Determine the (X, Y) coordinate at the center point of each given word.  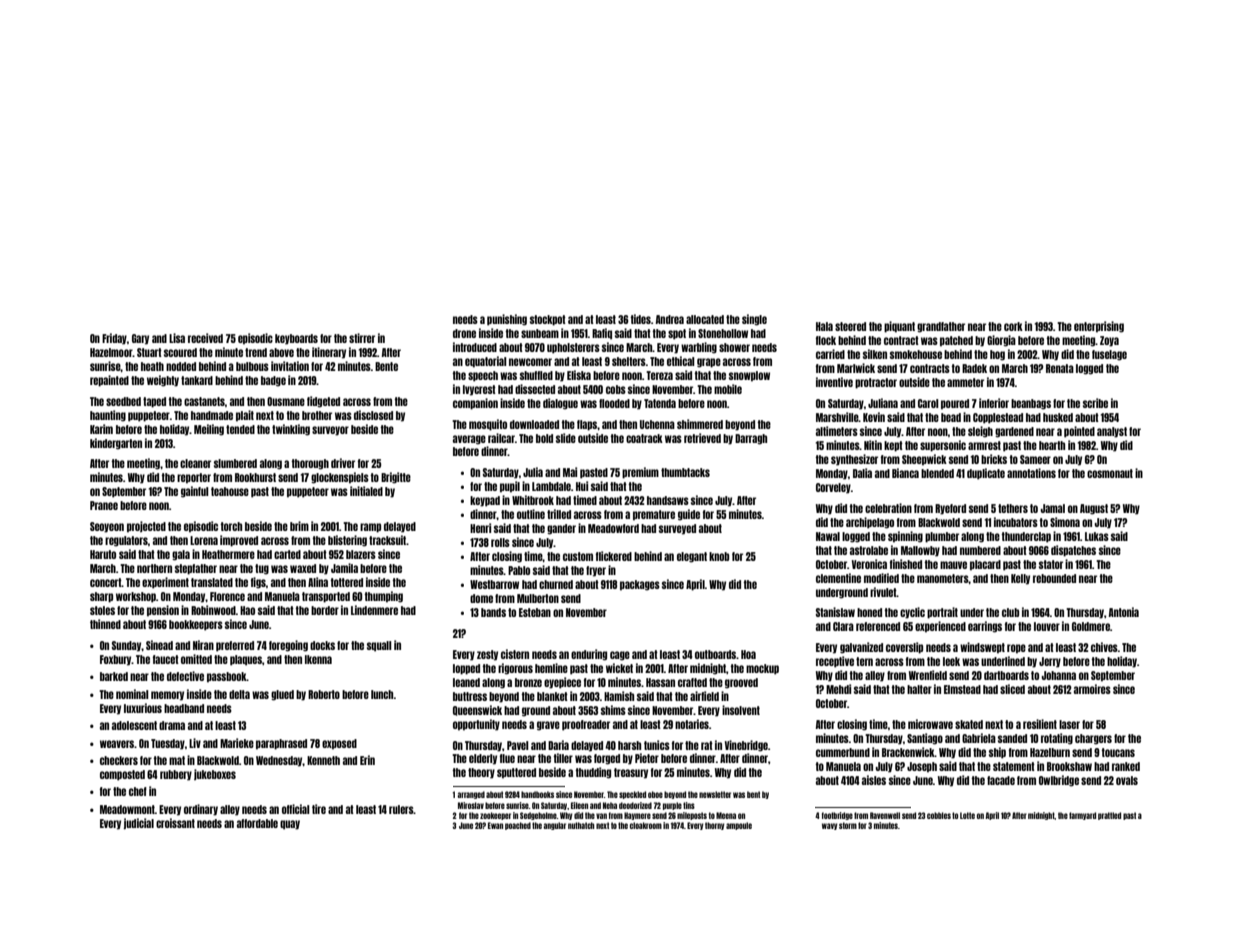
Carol (928, 403)
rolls (500, 542)
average (469, 440)
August (1094, 509)
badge (273, 381)
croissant (175, 823)
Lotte (967, 815)
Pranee (104, 505)
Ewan (495, 825)
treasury (631, 773)
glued (282, 695)
